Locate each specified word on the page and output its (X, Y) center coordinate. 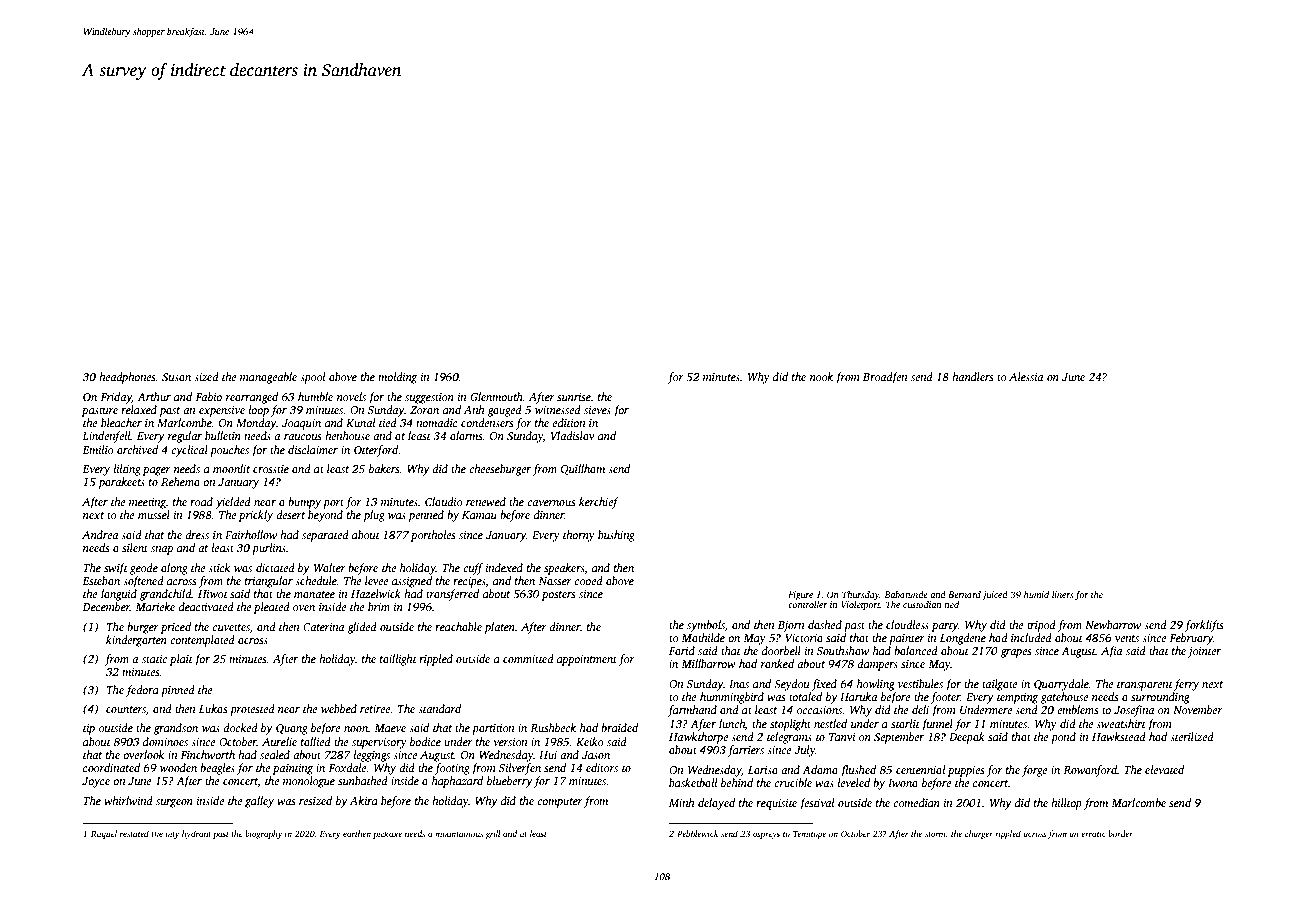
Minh (681, 802)
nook (821, 376)
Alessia (1026, 376)
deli (920, 709)
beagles (217, 769)
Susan (176, 377)
